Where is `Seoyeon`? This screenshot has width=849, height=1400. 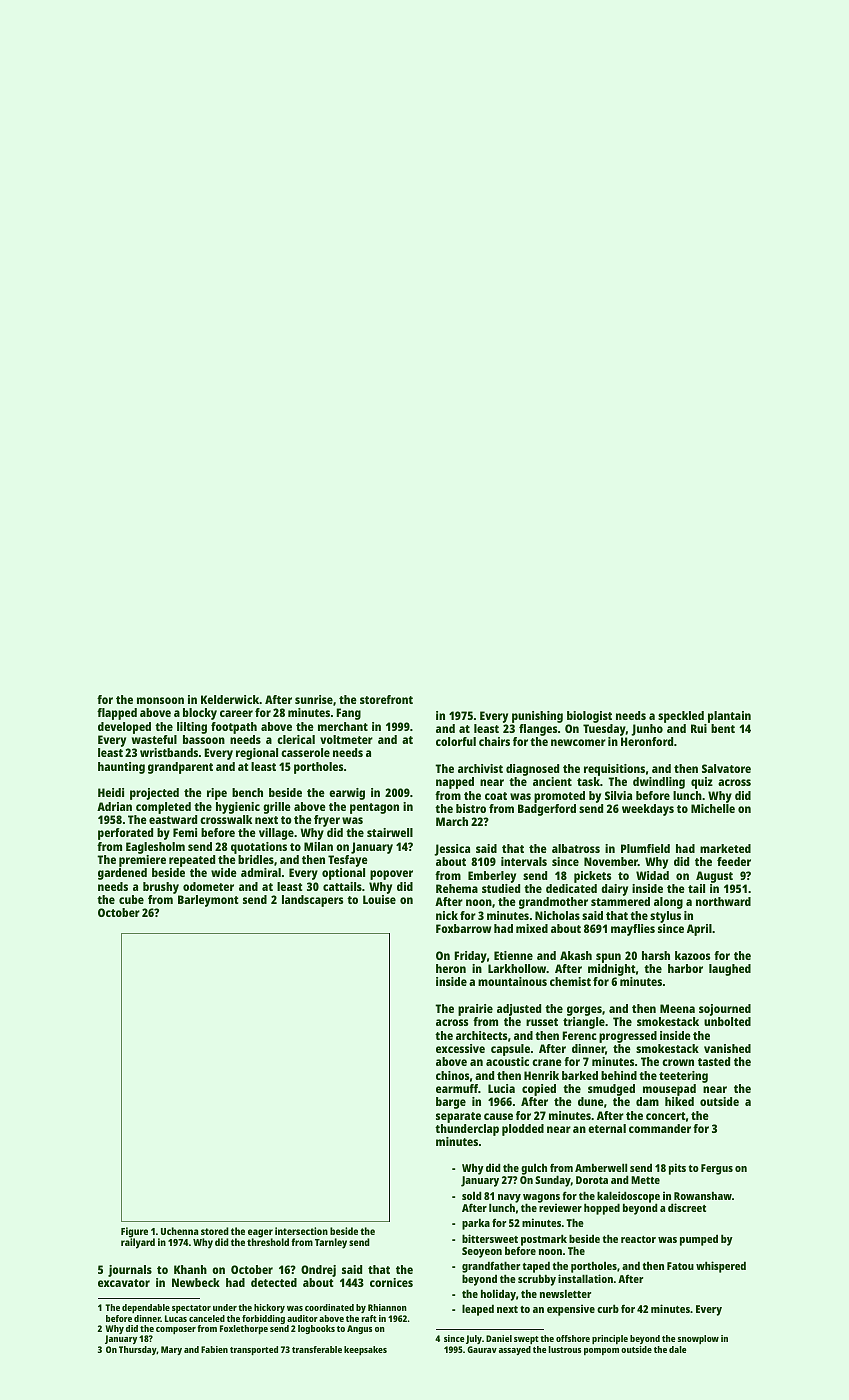
Seoyeon is located at coordinates (482, 1252).
